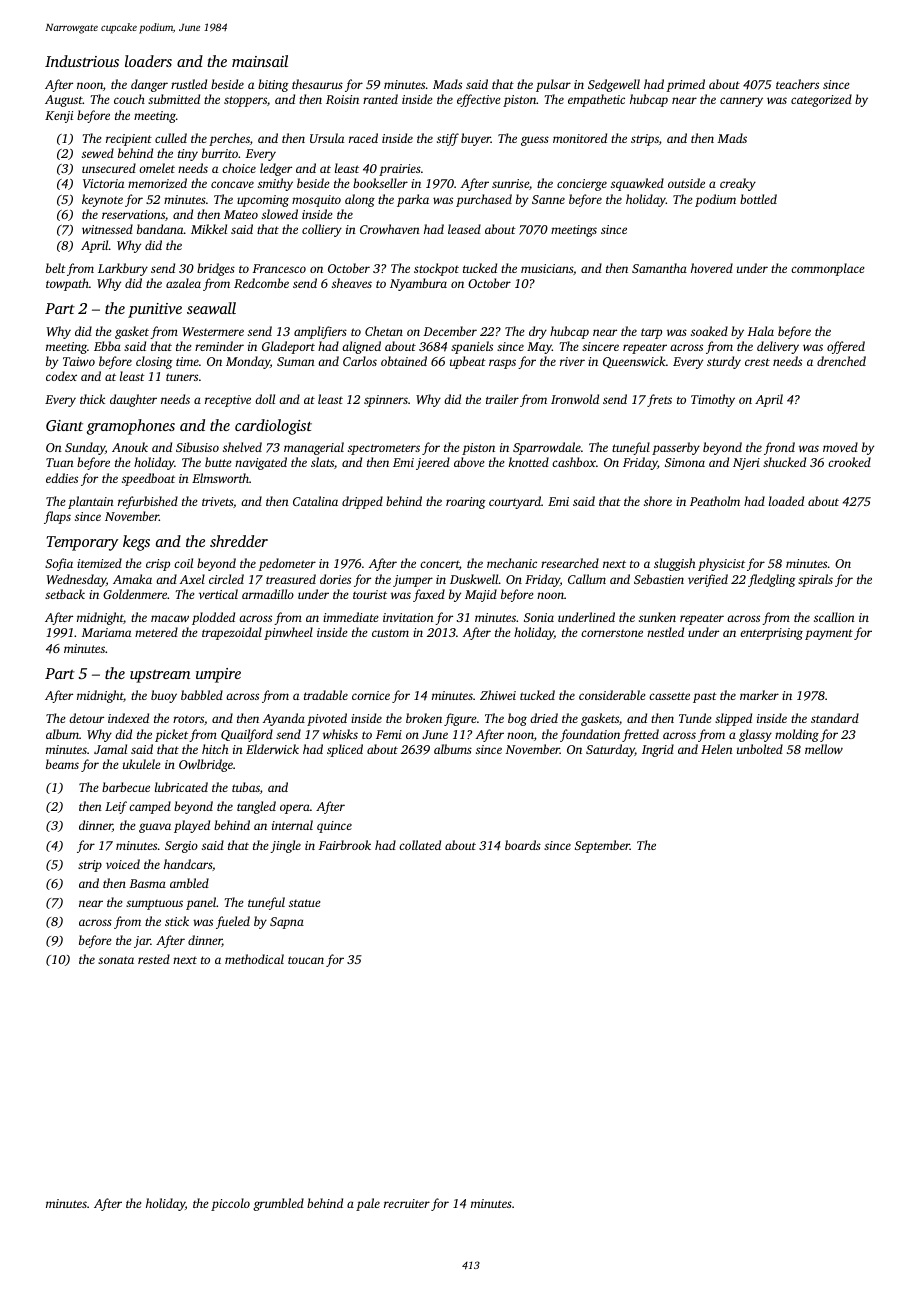  I want to click on September, so click(602, 846).
